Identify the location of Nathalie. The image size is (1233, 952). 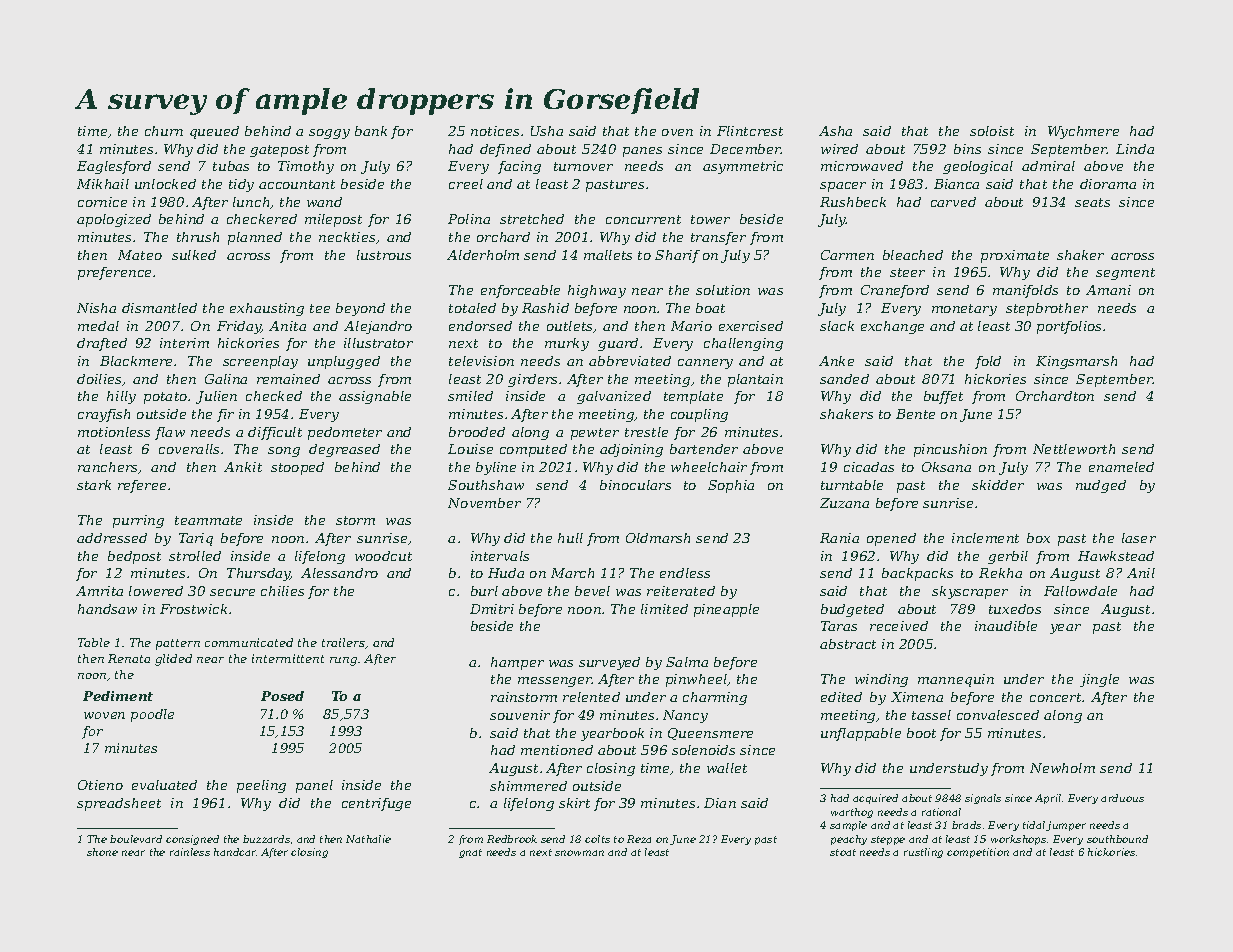
(368, 839).
